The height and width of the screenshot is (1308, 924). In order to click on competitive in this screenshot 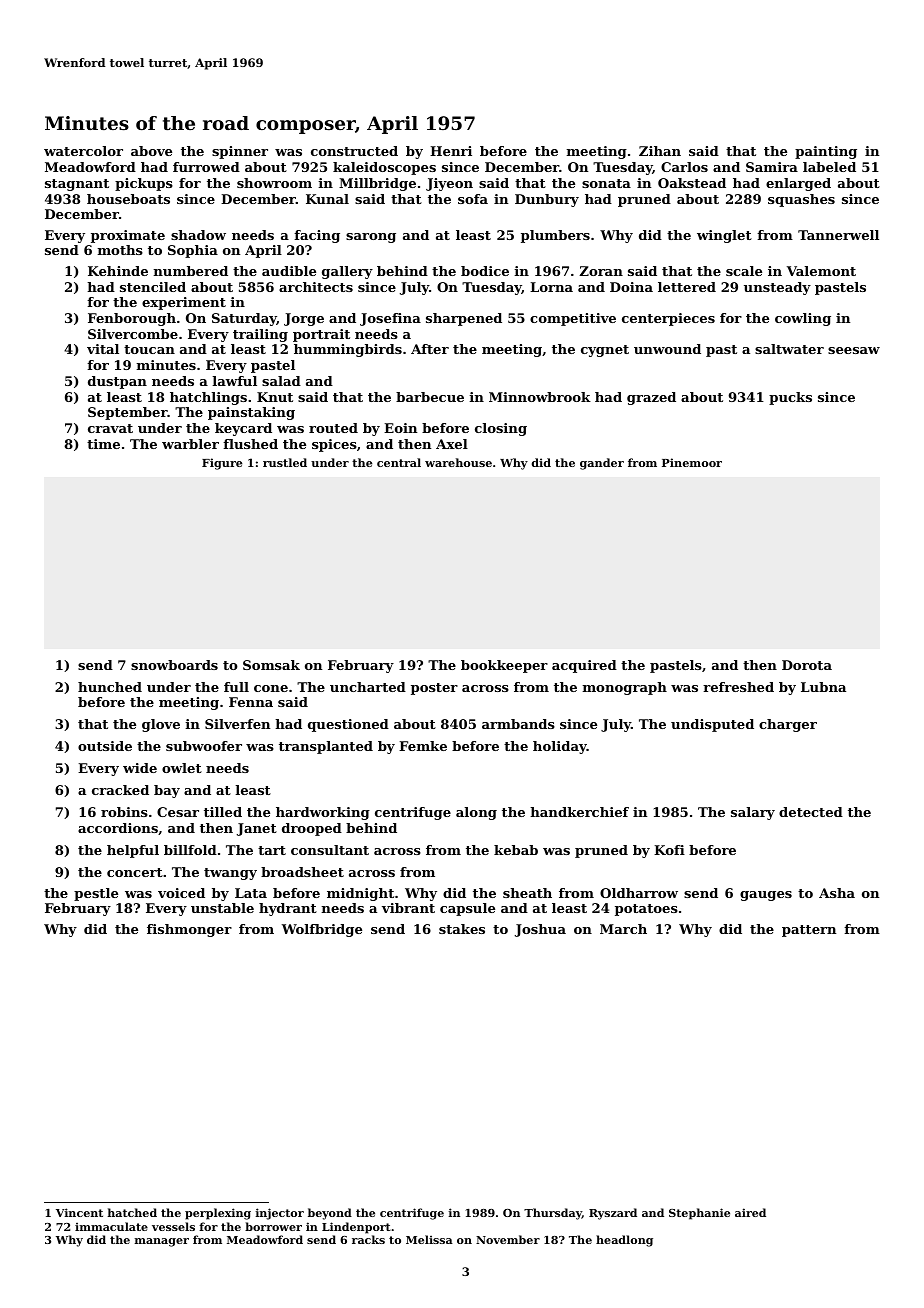, I will do `click(573, 319)`.
